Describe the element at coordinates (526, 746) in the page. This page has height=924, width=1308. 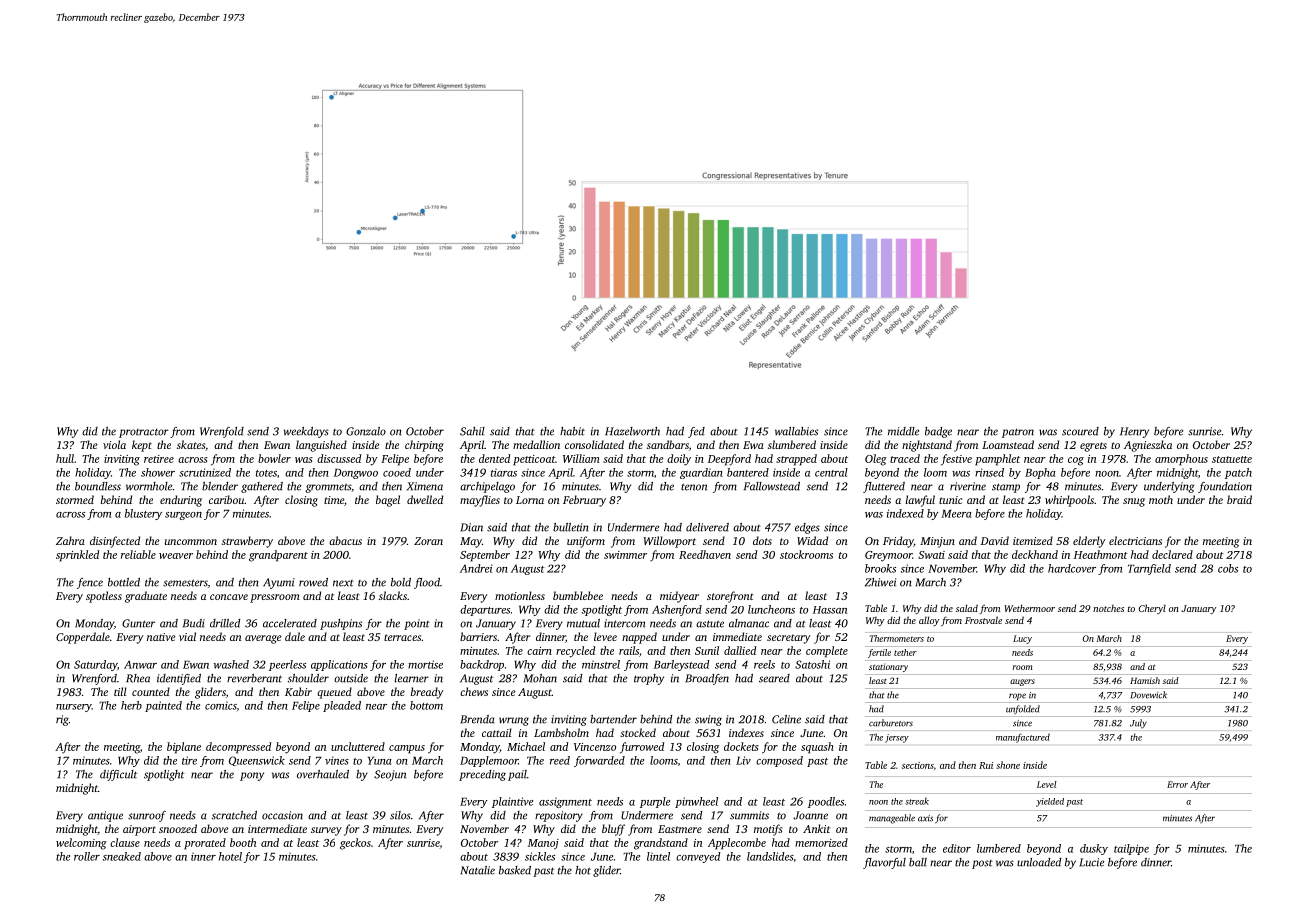
I see `Michael` at that location.
